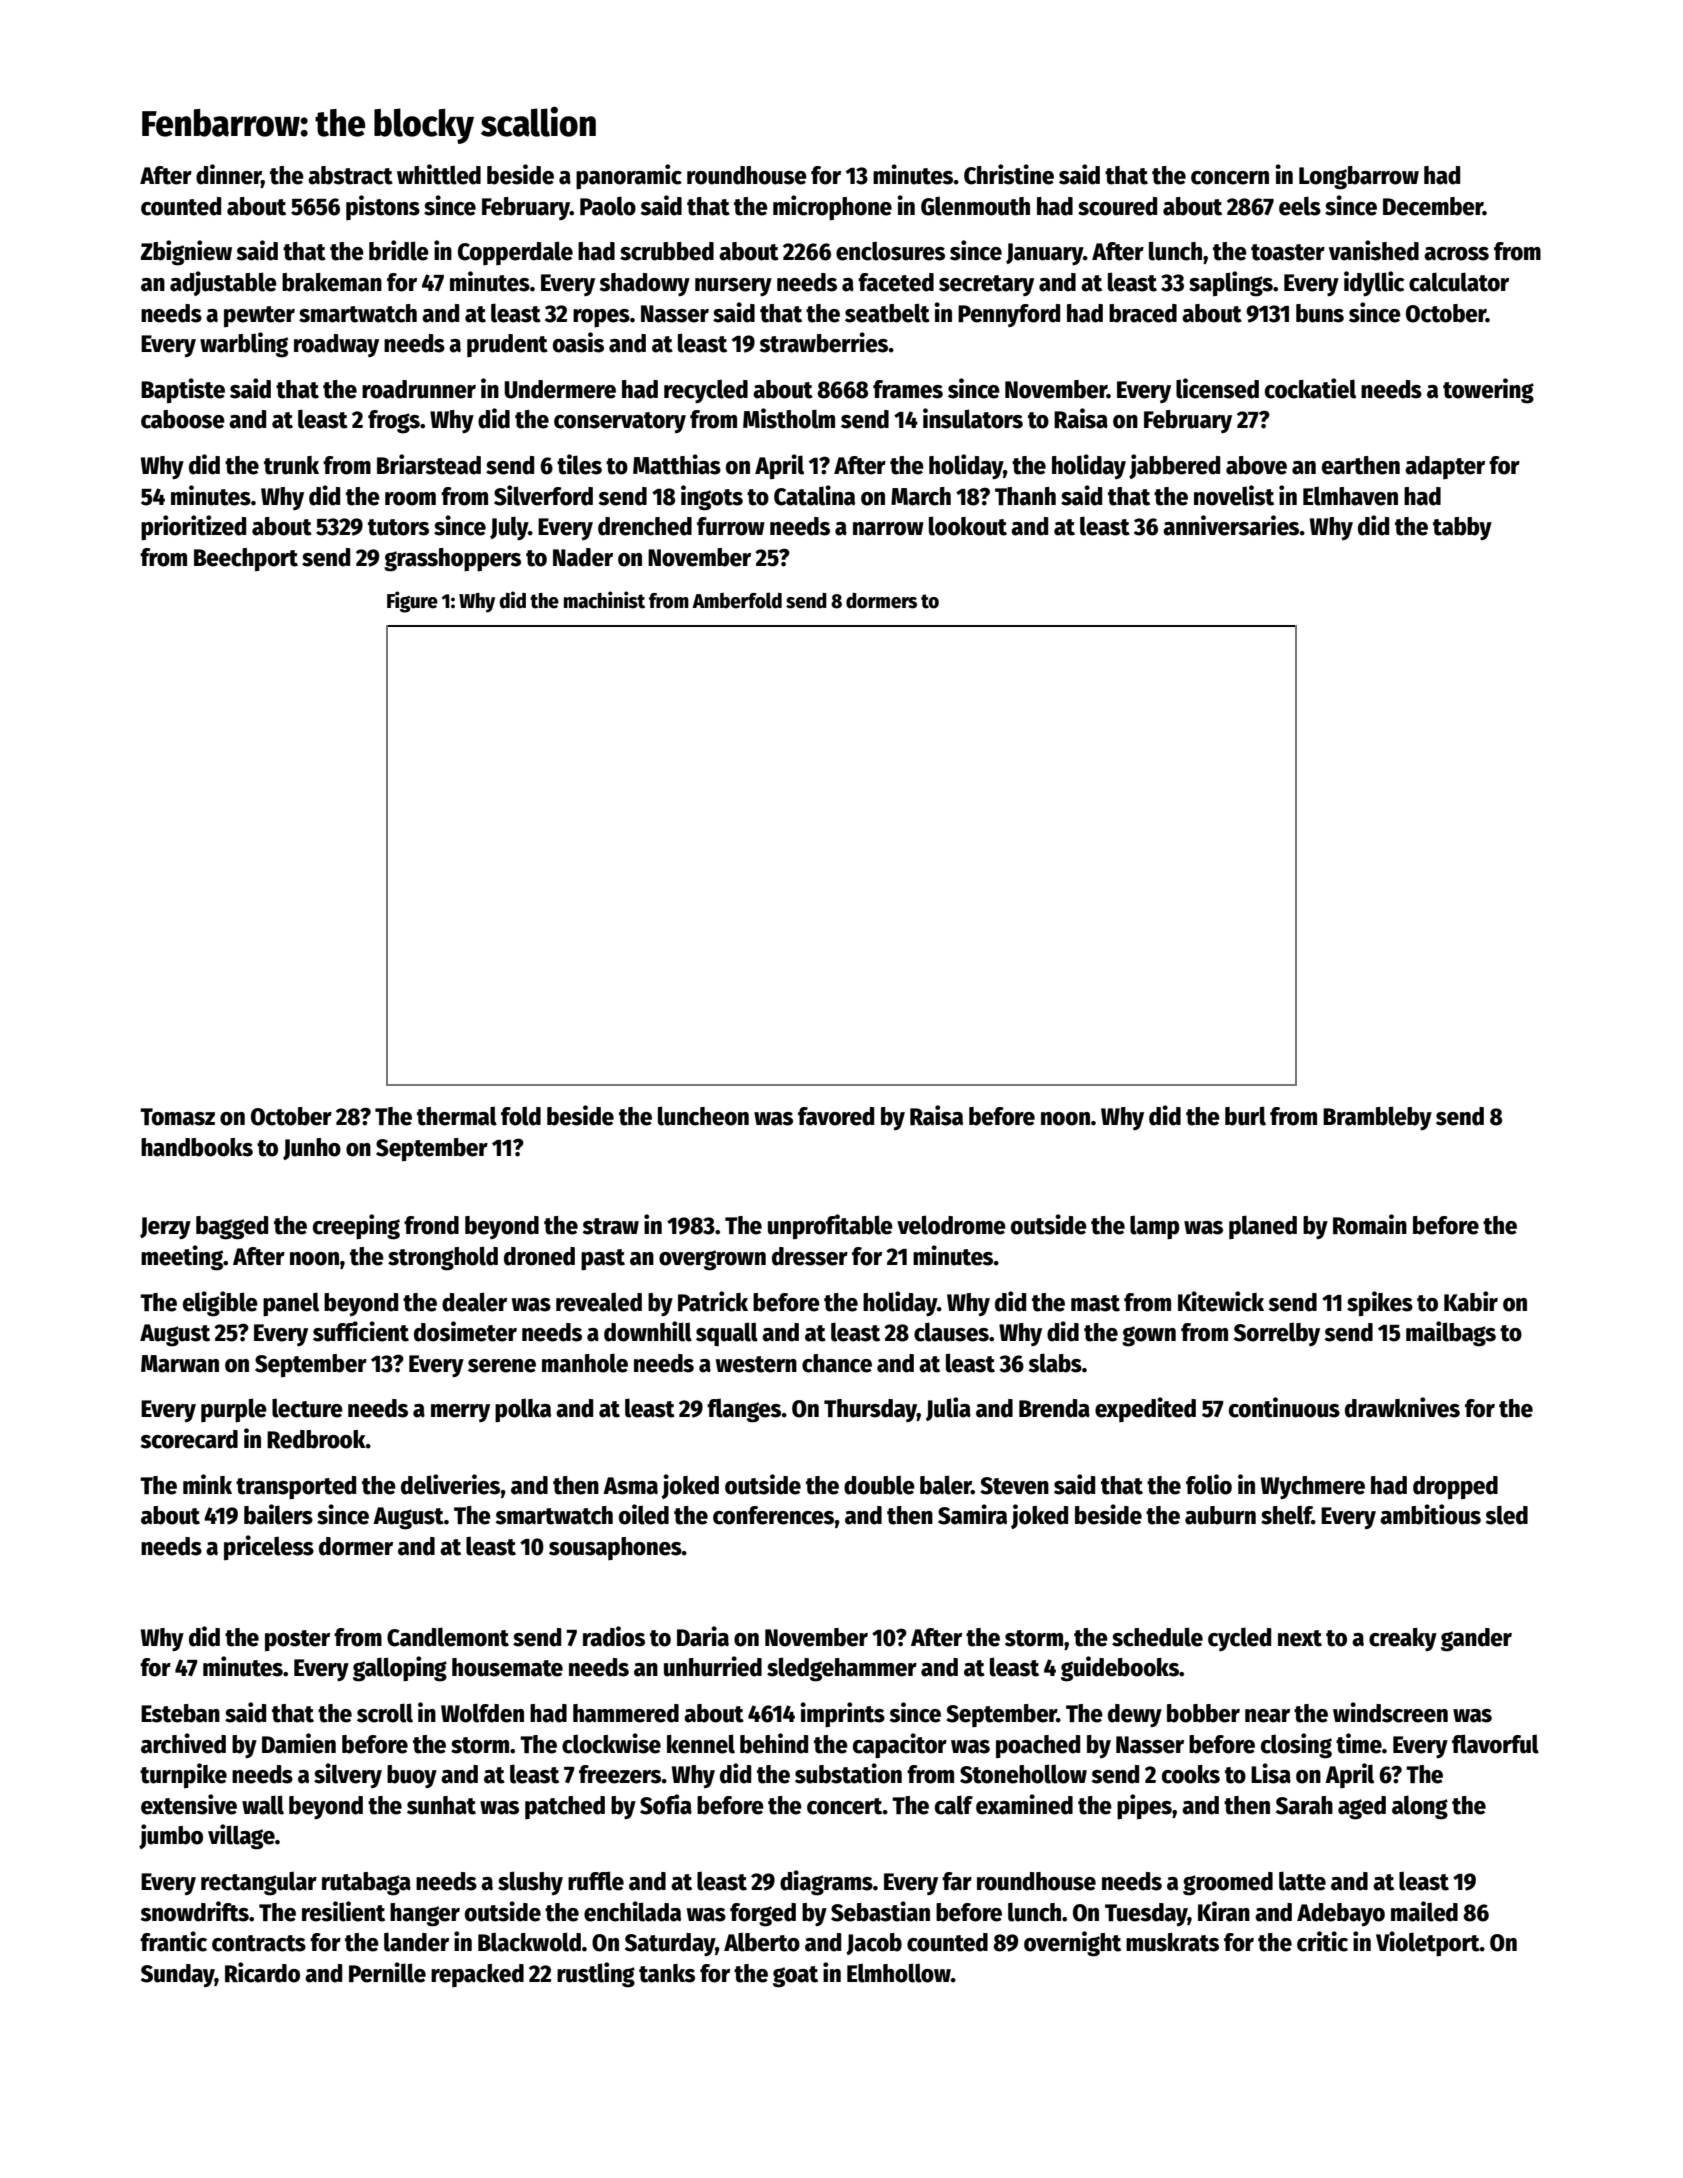 This screenshot has height=2178, width=1683. I want to click on unhurried, so click(713, 1666).
